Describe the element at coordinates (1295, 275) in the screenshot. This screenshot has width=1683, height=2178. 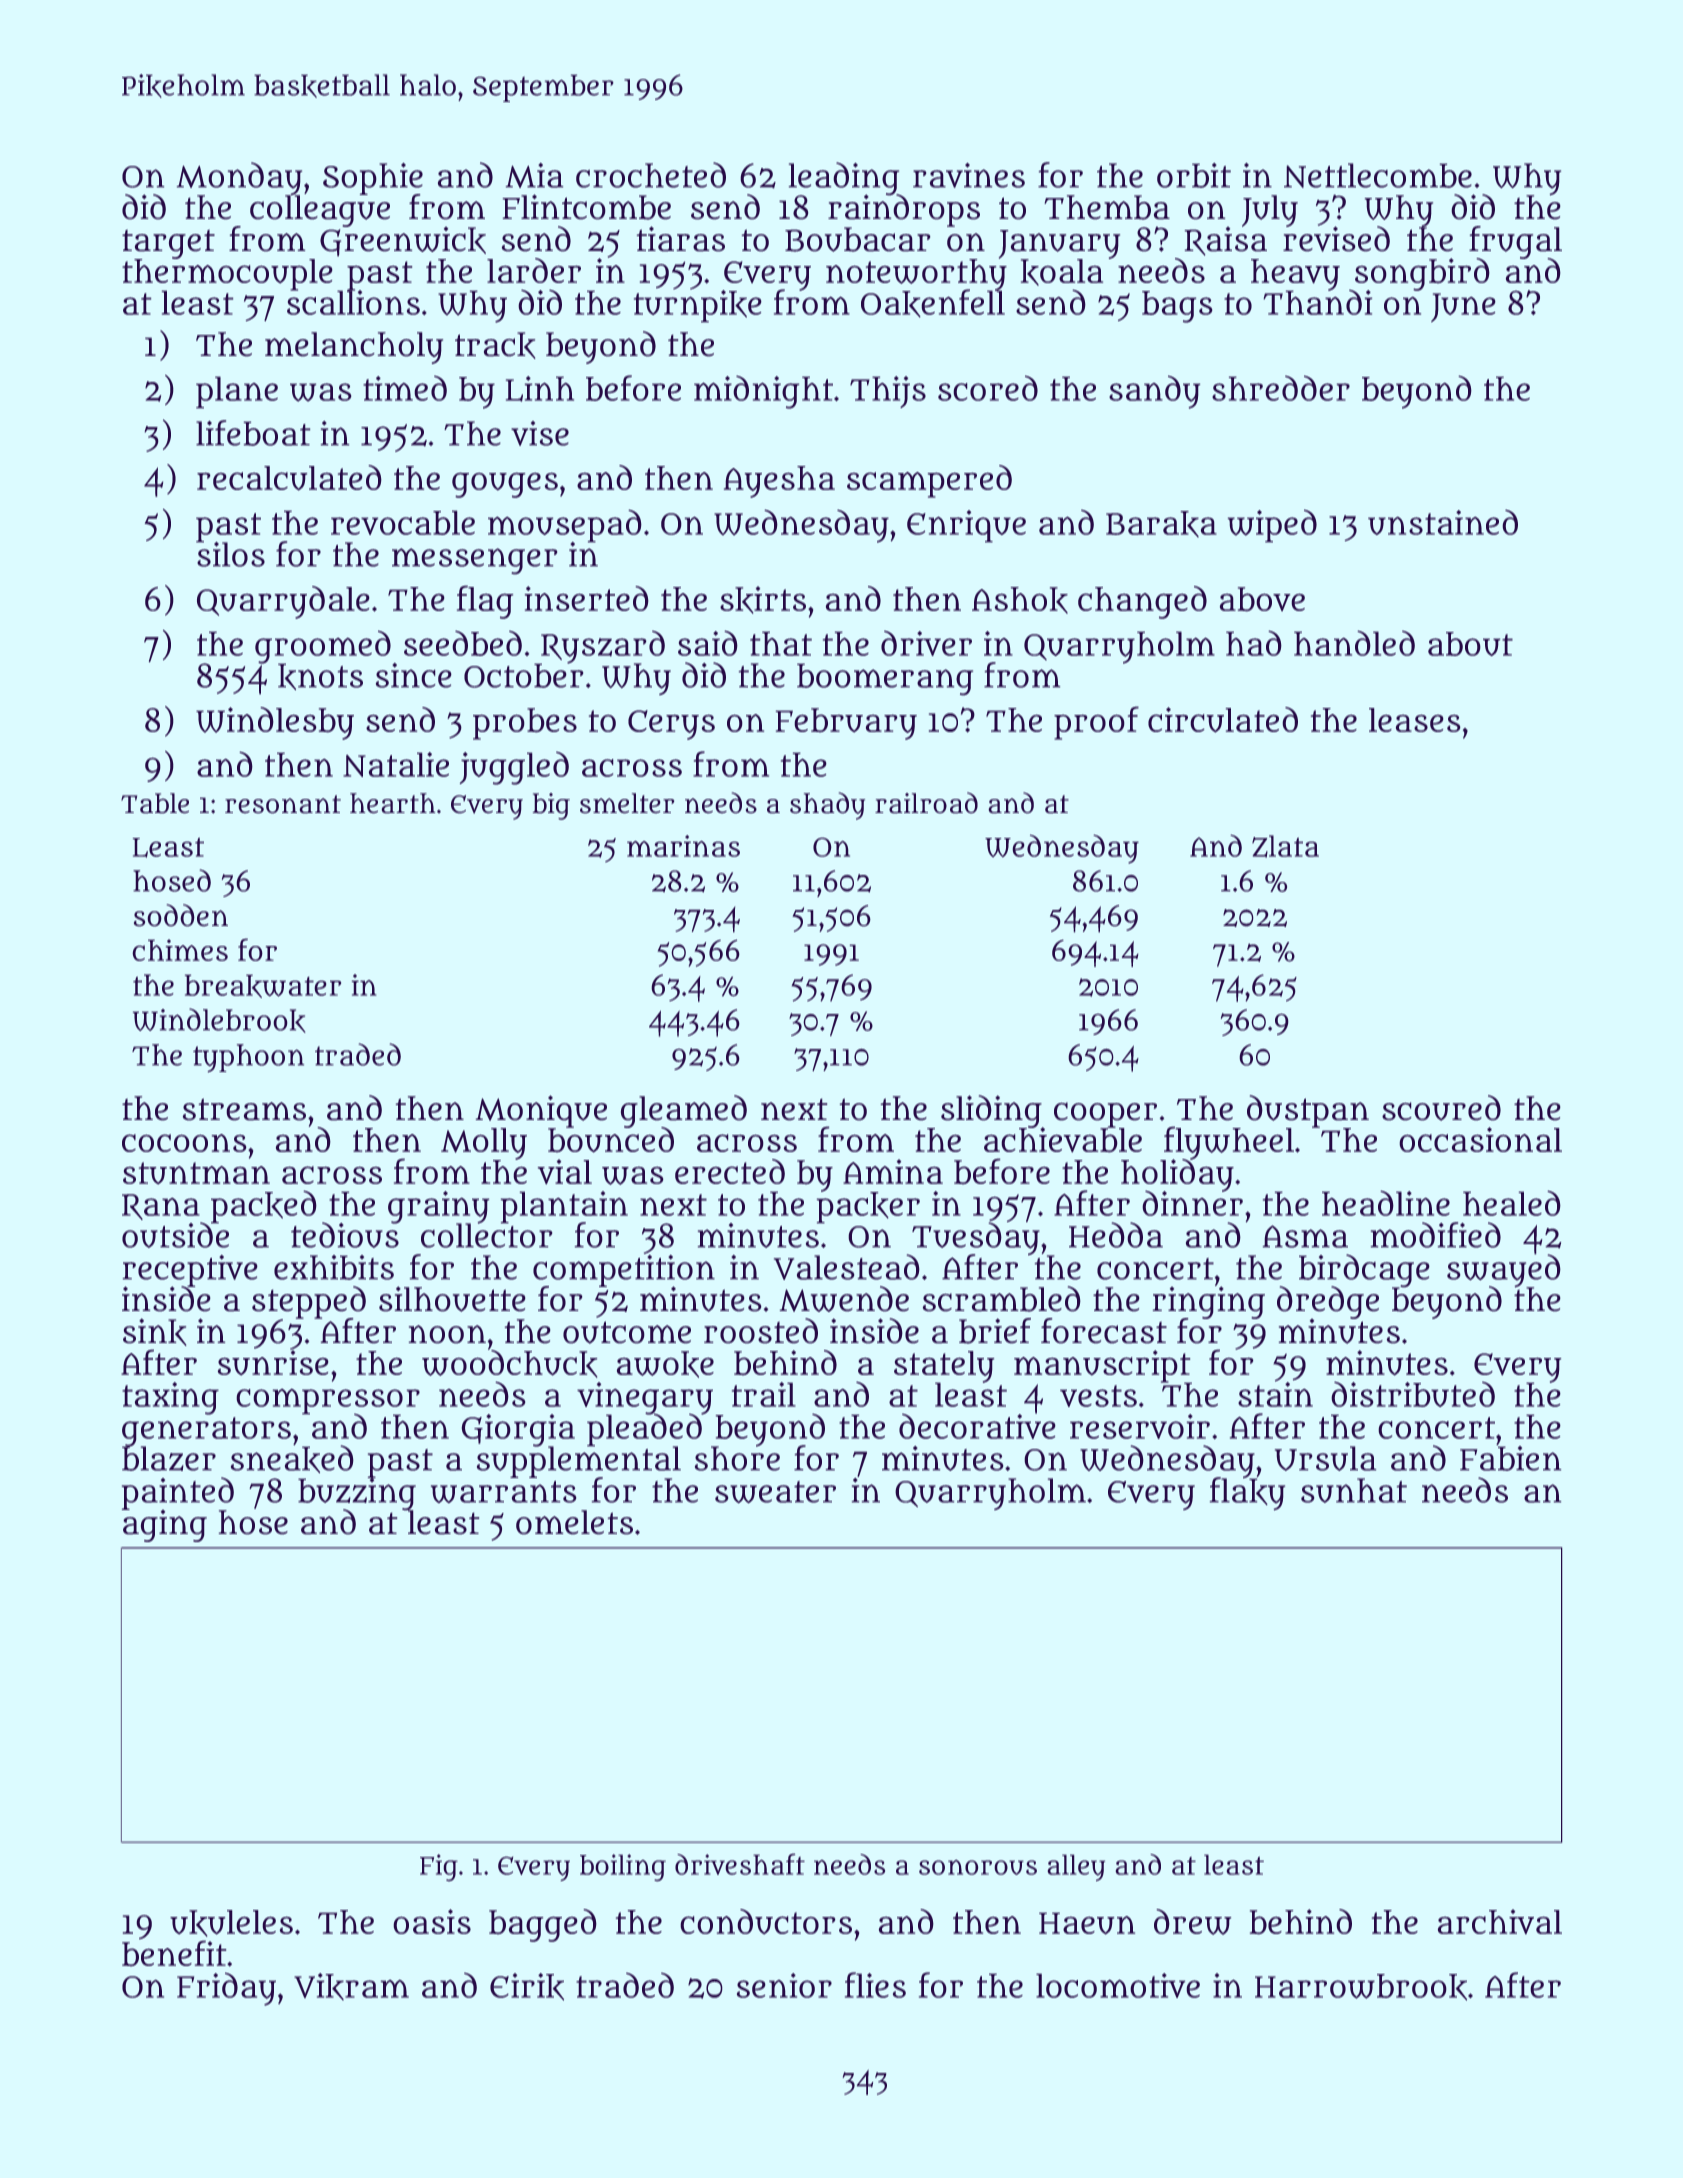
I see `heavy` at that location.
